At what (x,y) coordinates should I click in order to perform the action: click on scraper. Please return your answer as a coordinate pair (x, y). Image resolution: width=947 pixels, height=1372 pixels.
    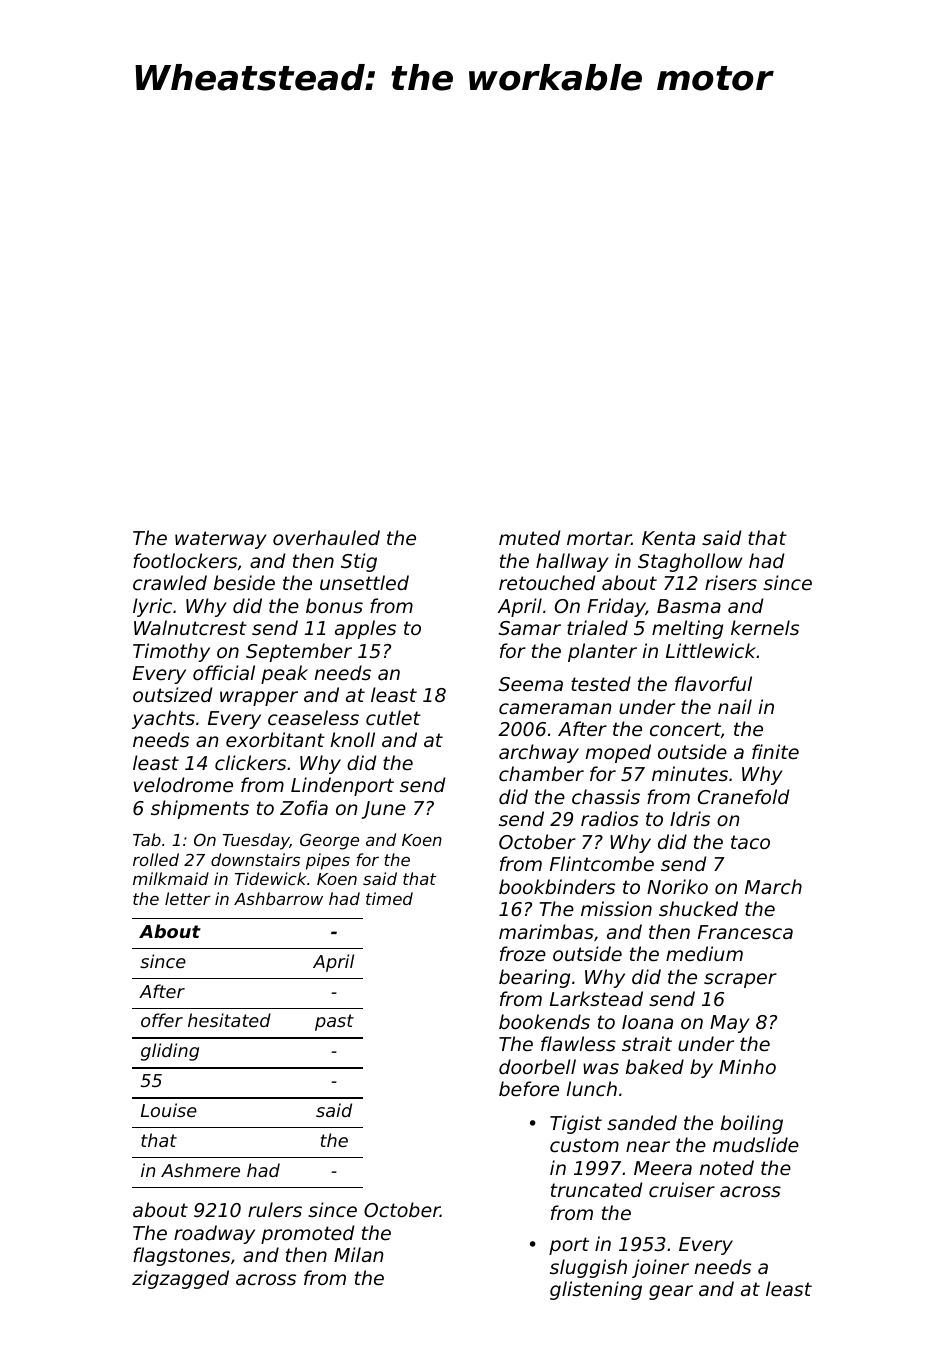
    Looking at the image, I should click on (740, 980).
